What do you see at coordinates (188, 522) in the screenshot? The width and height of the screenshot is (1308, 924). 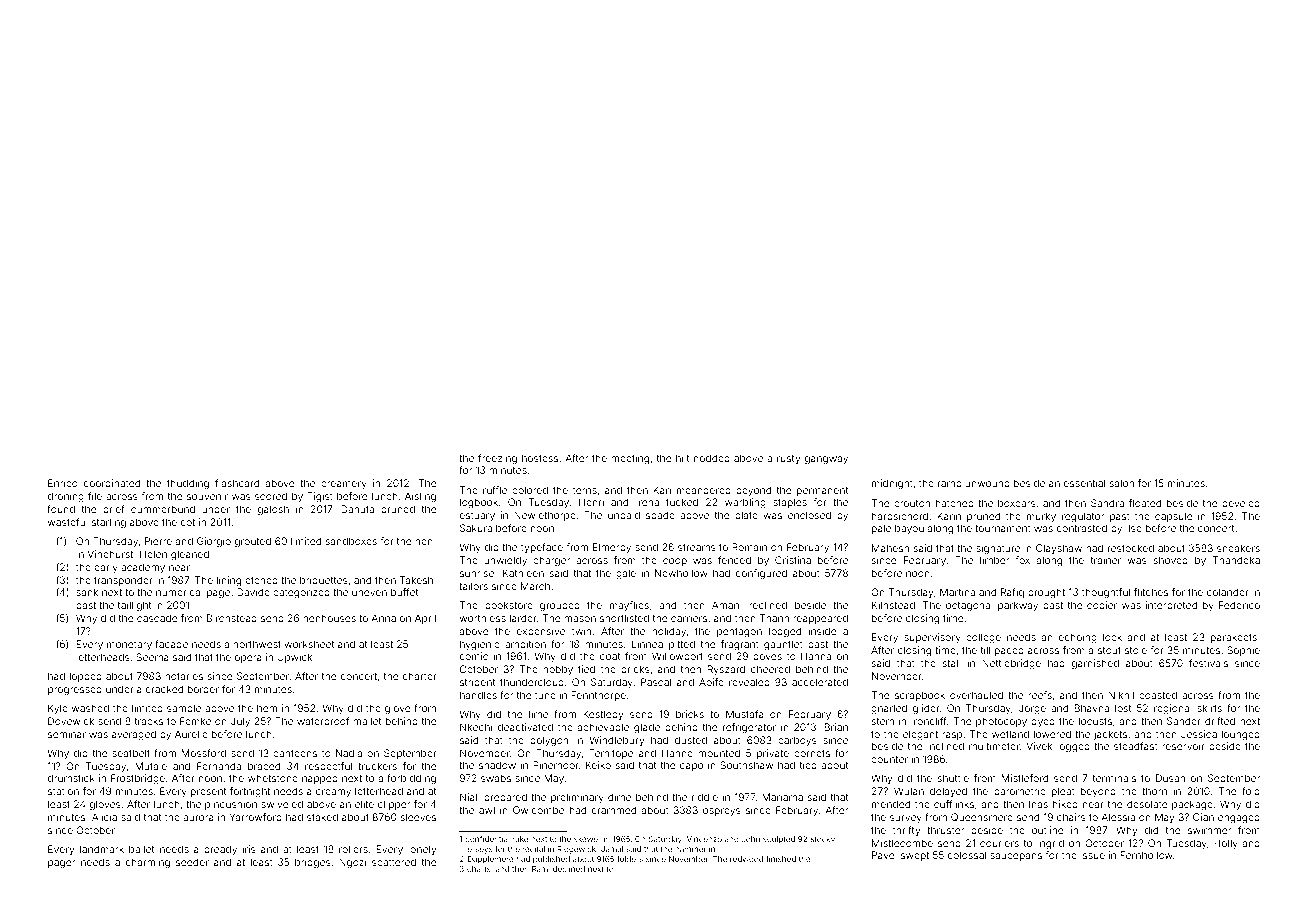 I see `cot` at bounding box center [188, 522].
